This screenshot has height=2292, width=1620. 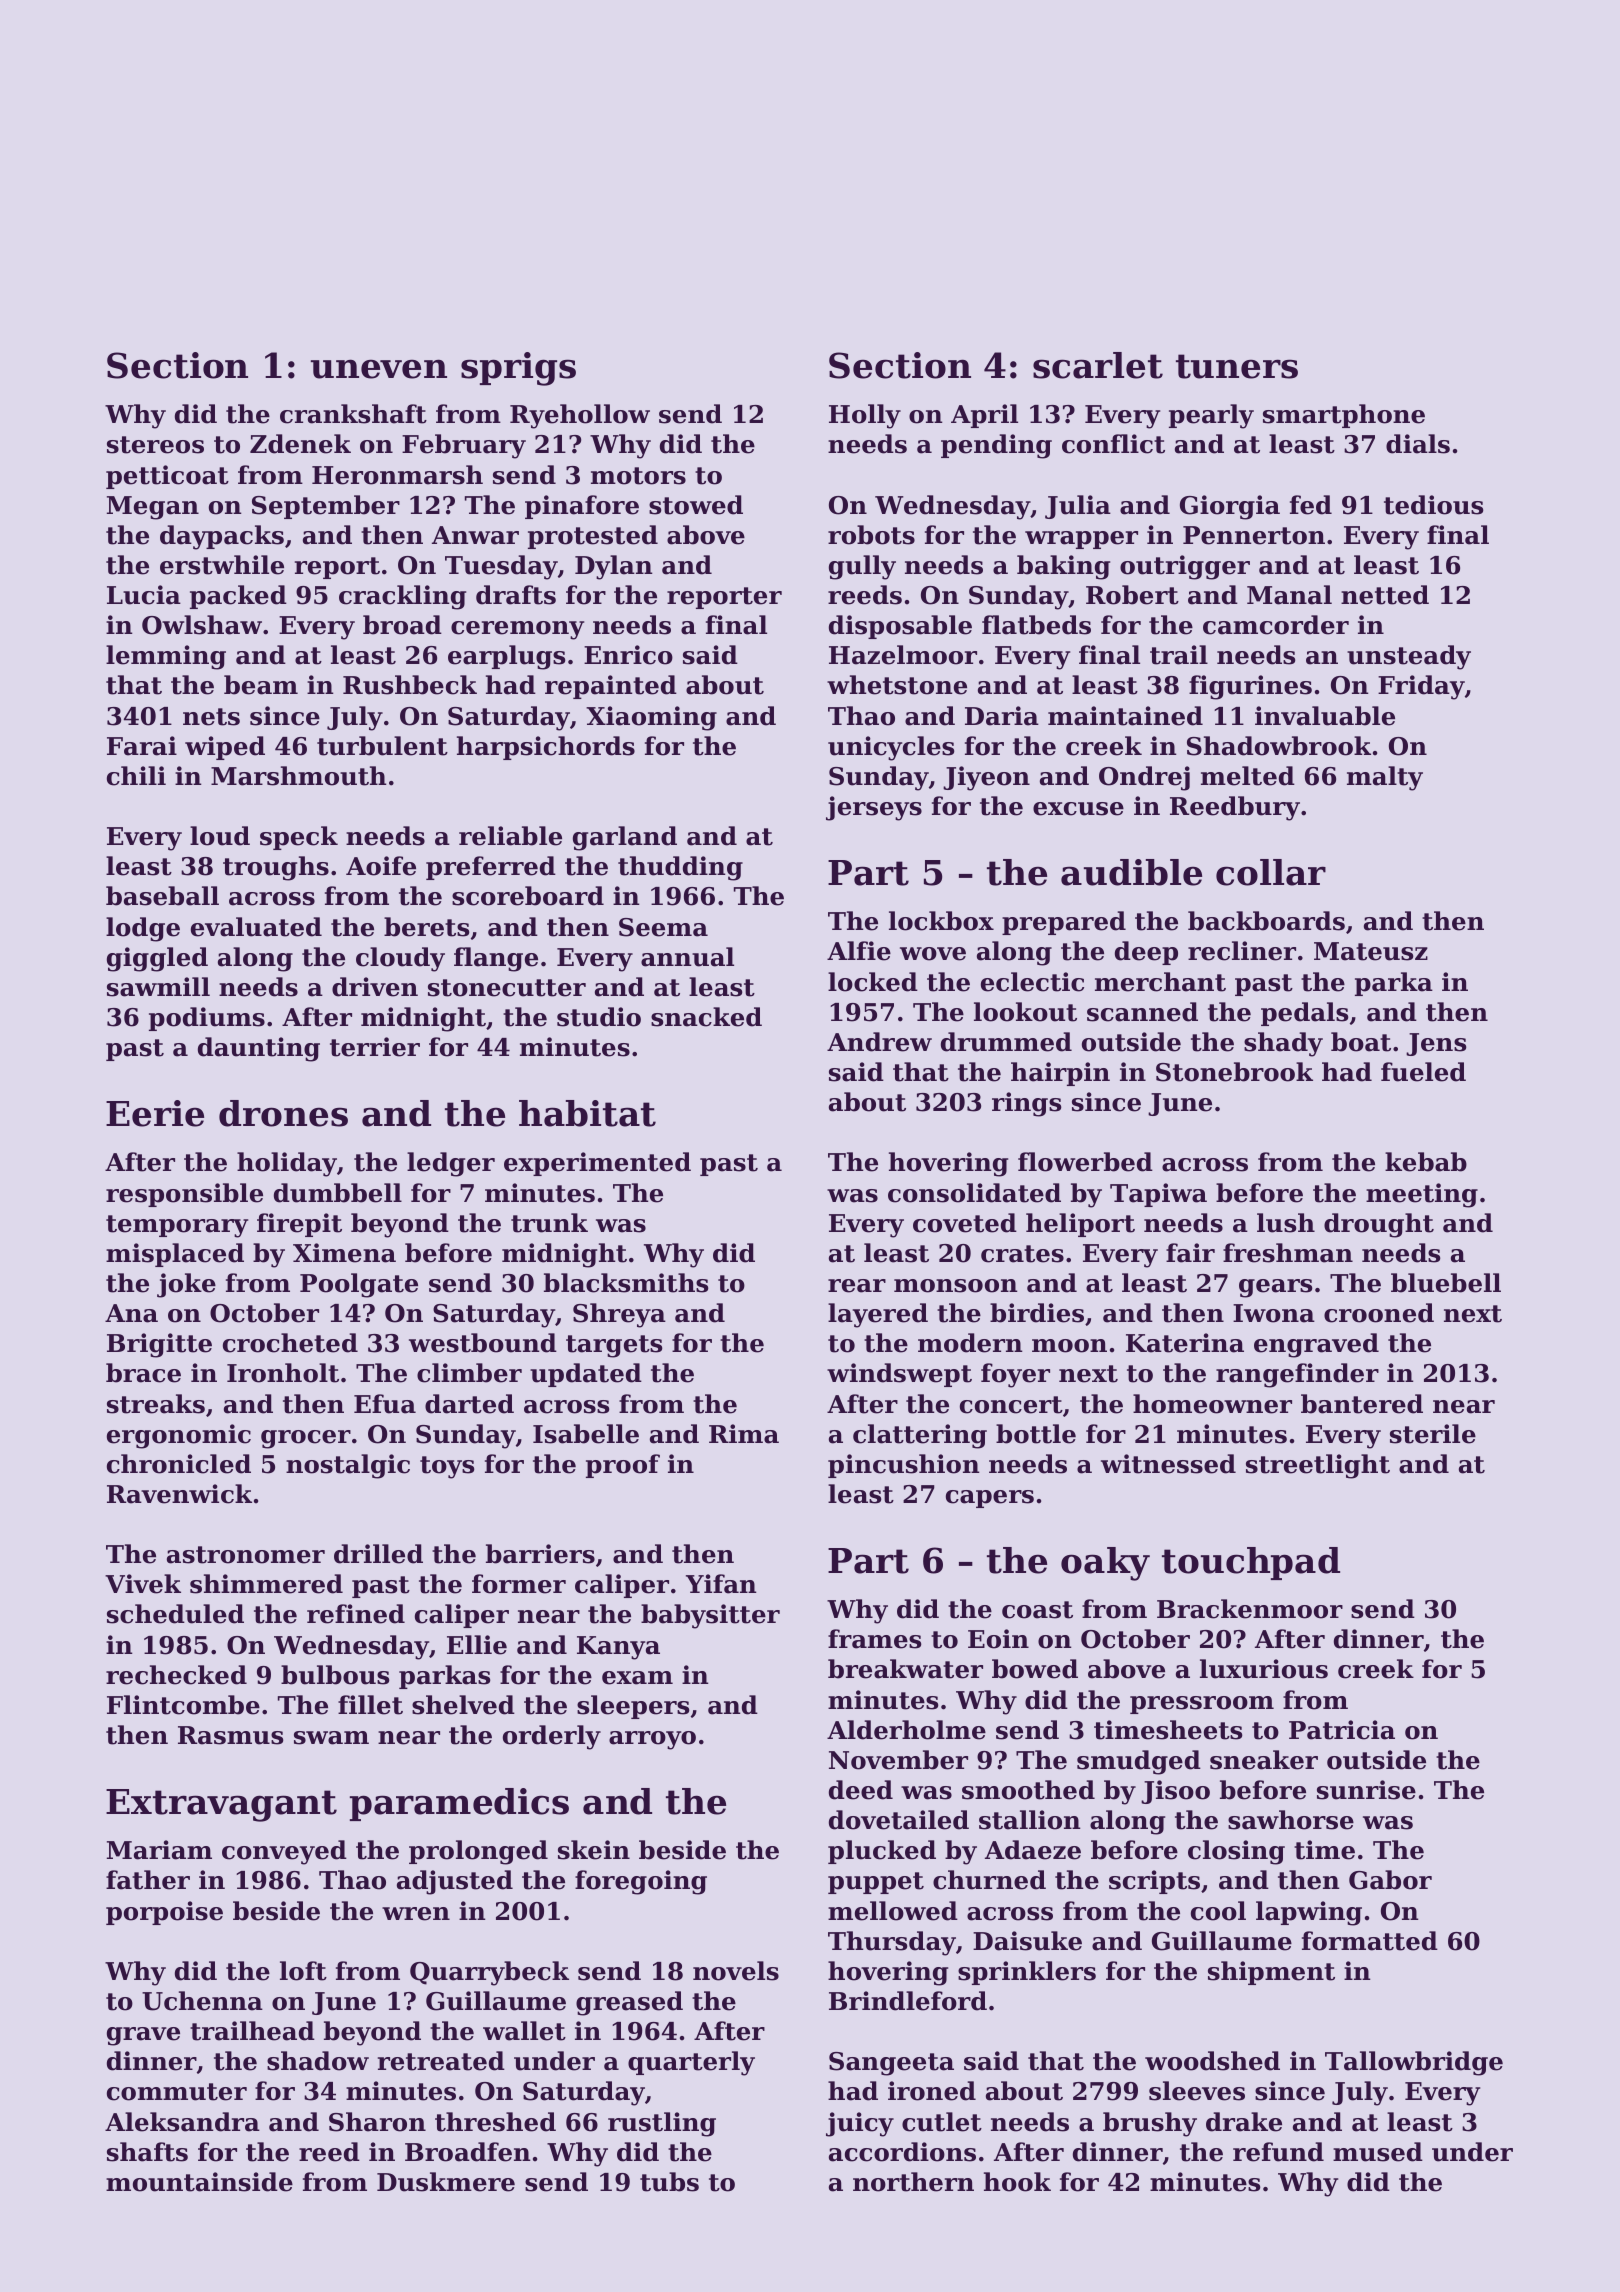 What do you see at coordinates (159, 1345) in the screenshot?
I see `Brigitte` at bounding box center [159, 1345].
